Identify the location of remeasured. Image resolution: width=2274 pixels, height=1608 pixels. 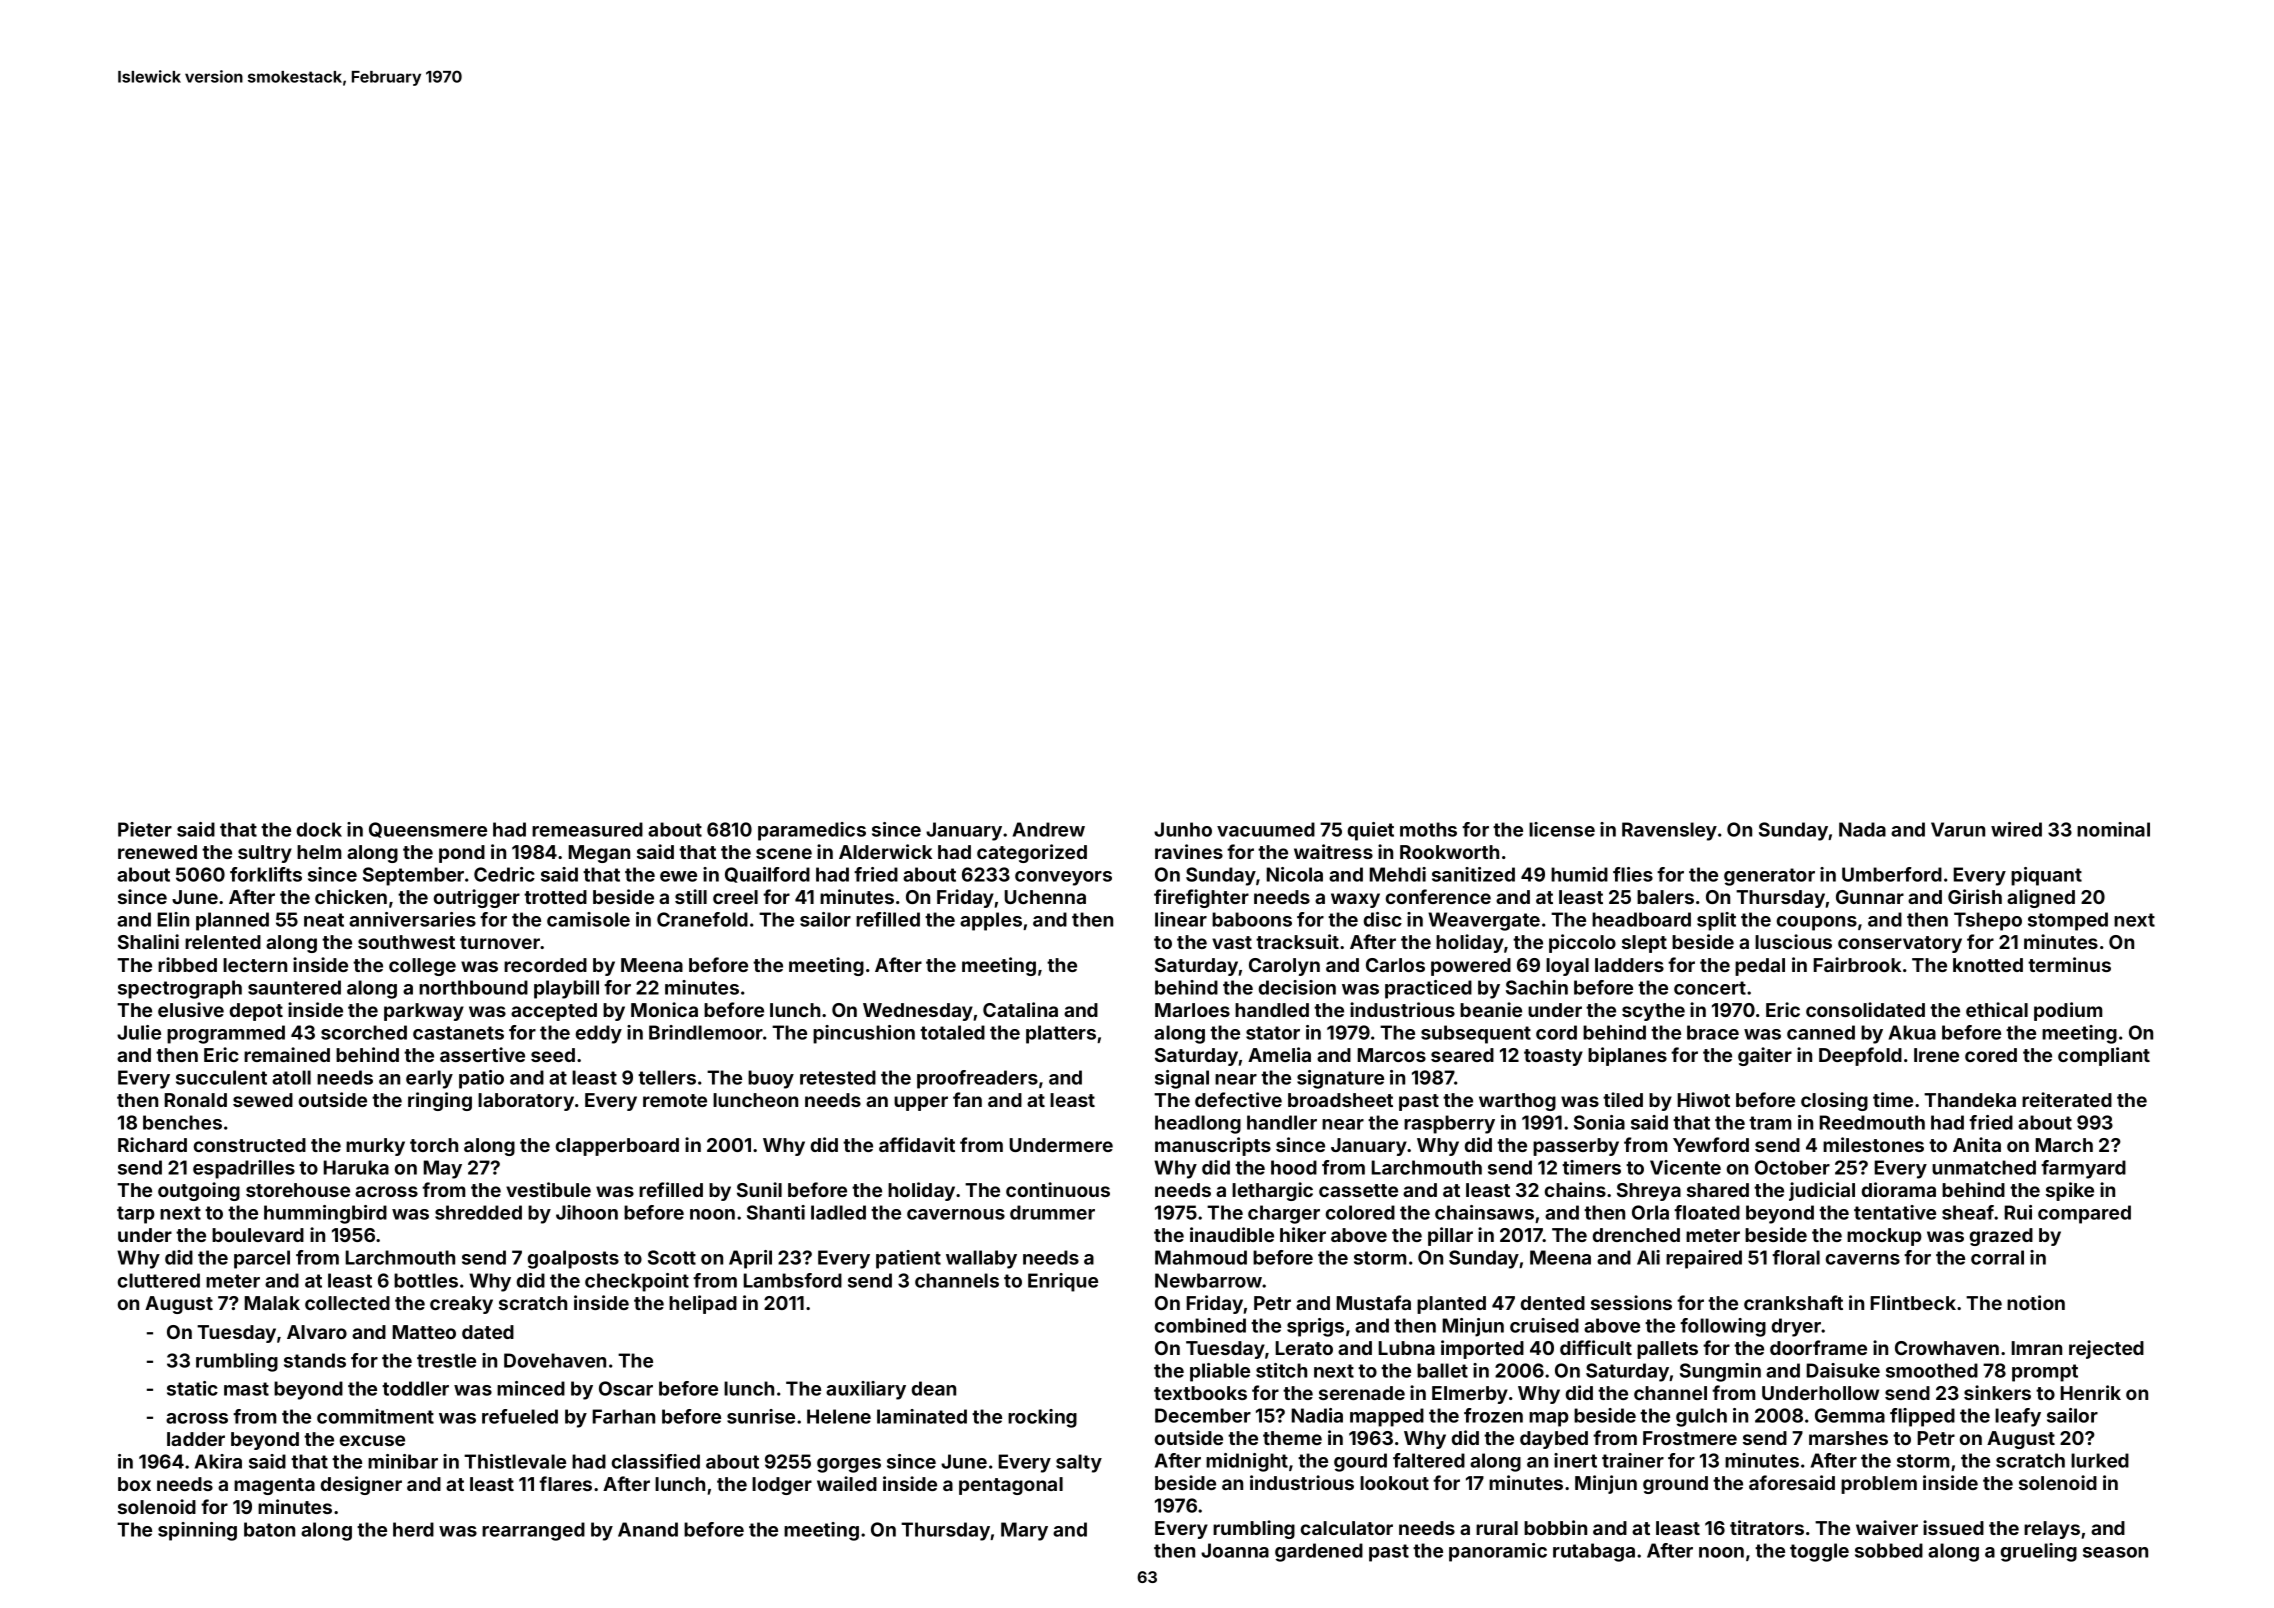
(587, 829).
